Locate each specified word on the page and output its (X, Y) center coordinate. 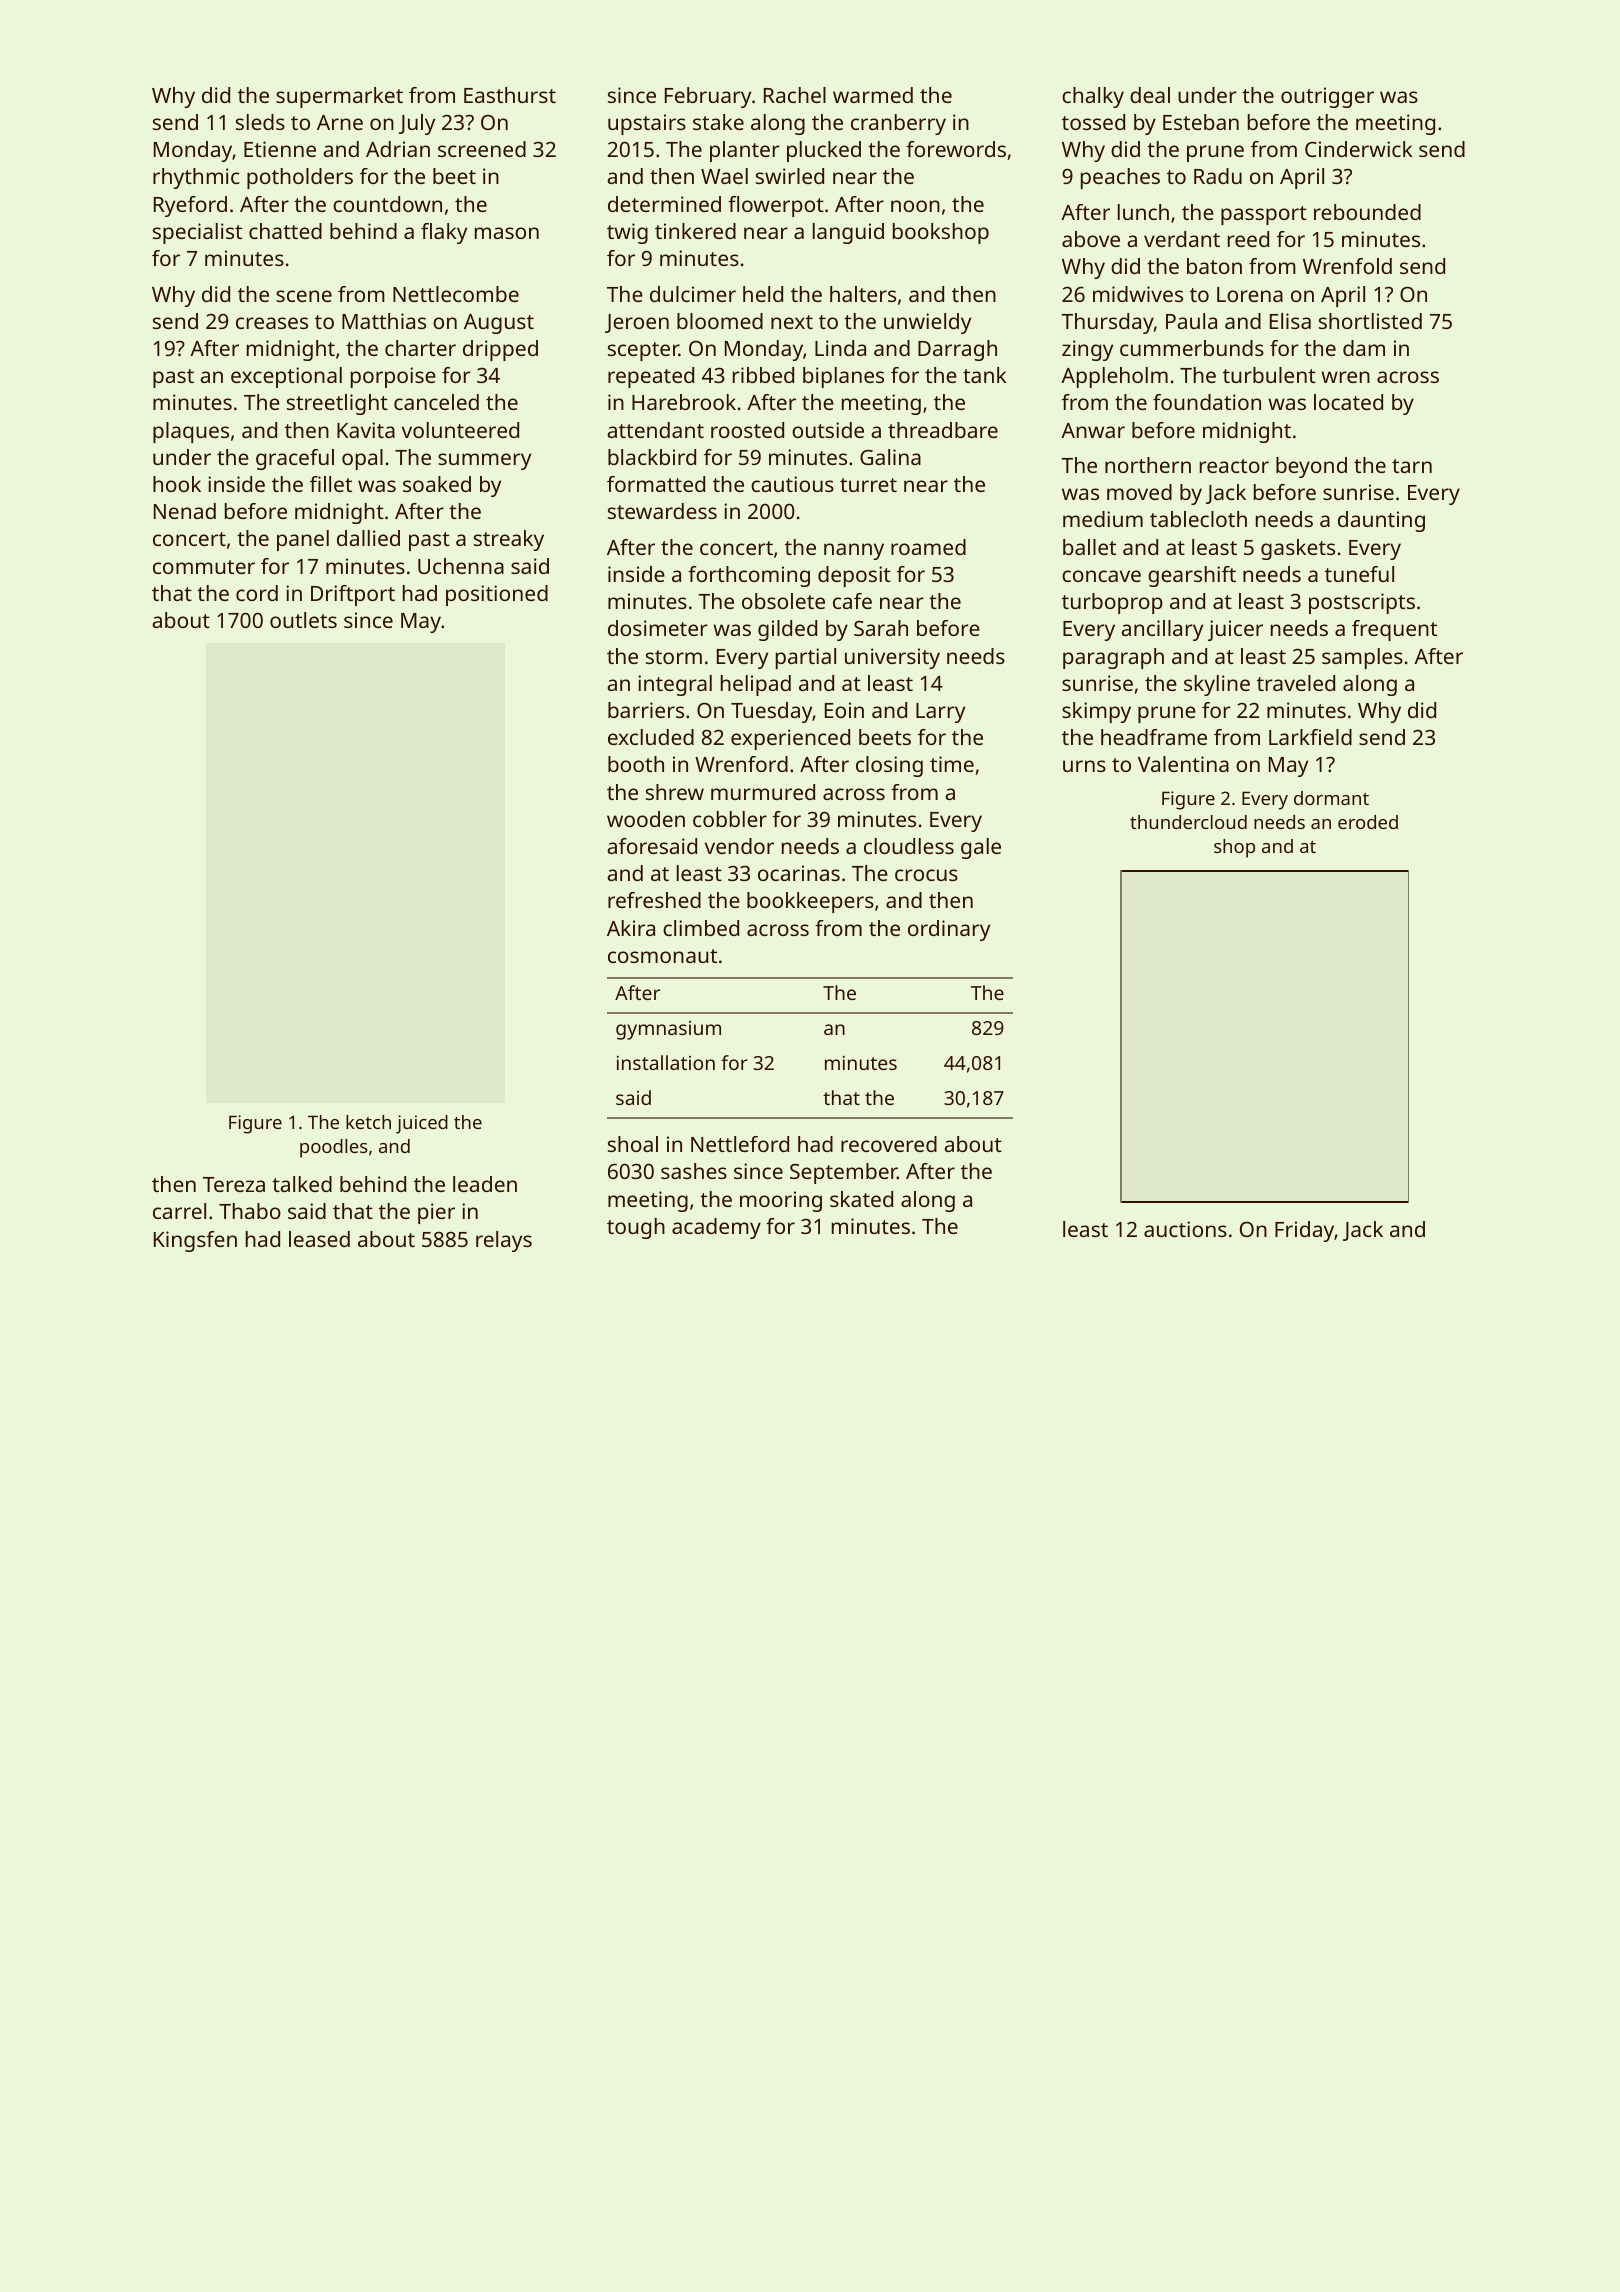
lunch (1143, 212)
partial (806, 658)
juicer (1235, 630)
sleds (260, 122)
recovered (889, 1144)
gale (981, 848)
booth (636, 764)
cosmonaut (662, 956)
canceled (436, 402)
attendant (656, 430)
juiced (422, 1124)
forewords (956, 149)
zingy (1087, 350)
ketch (368, 1122)
